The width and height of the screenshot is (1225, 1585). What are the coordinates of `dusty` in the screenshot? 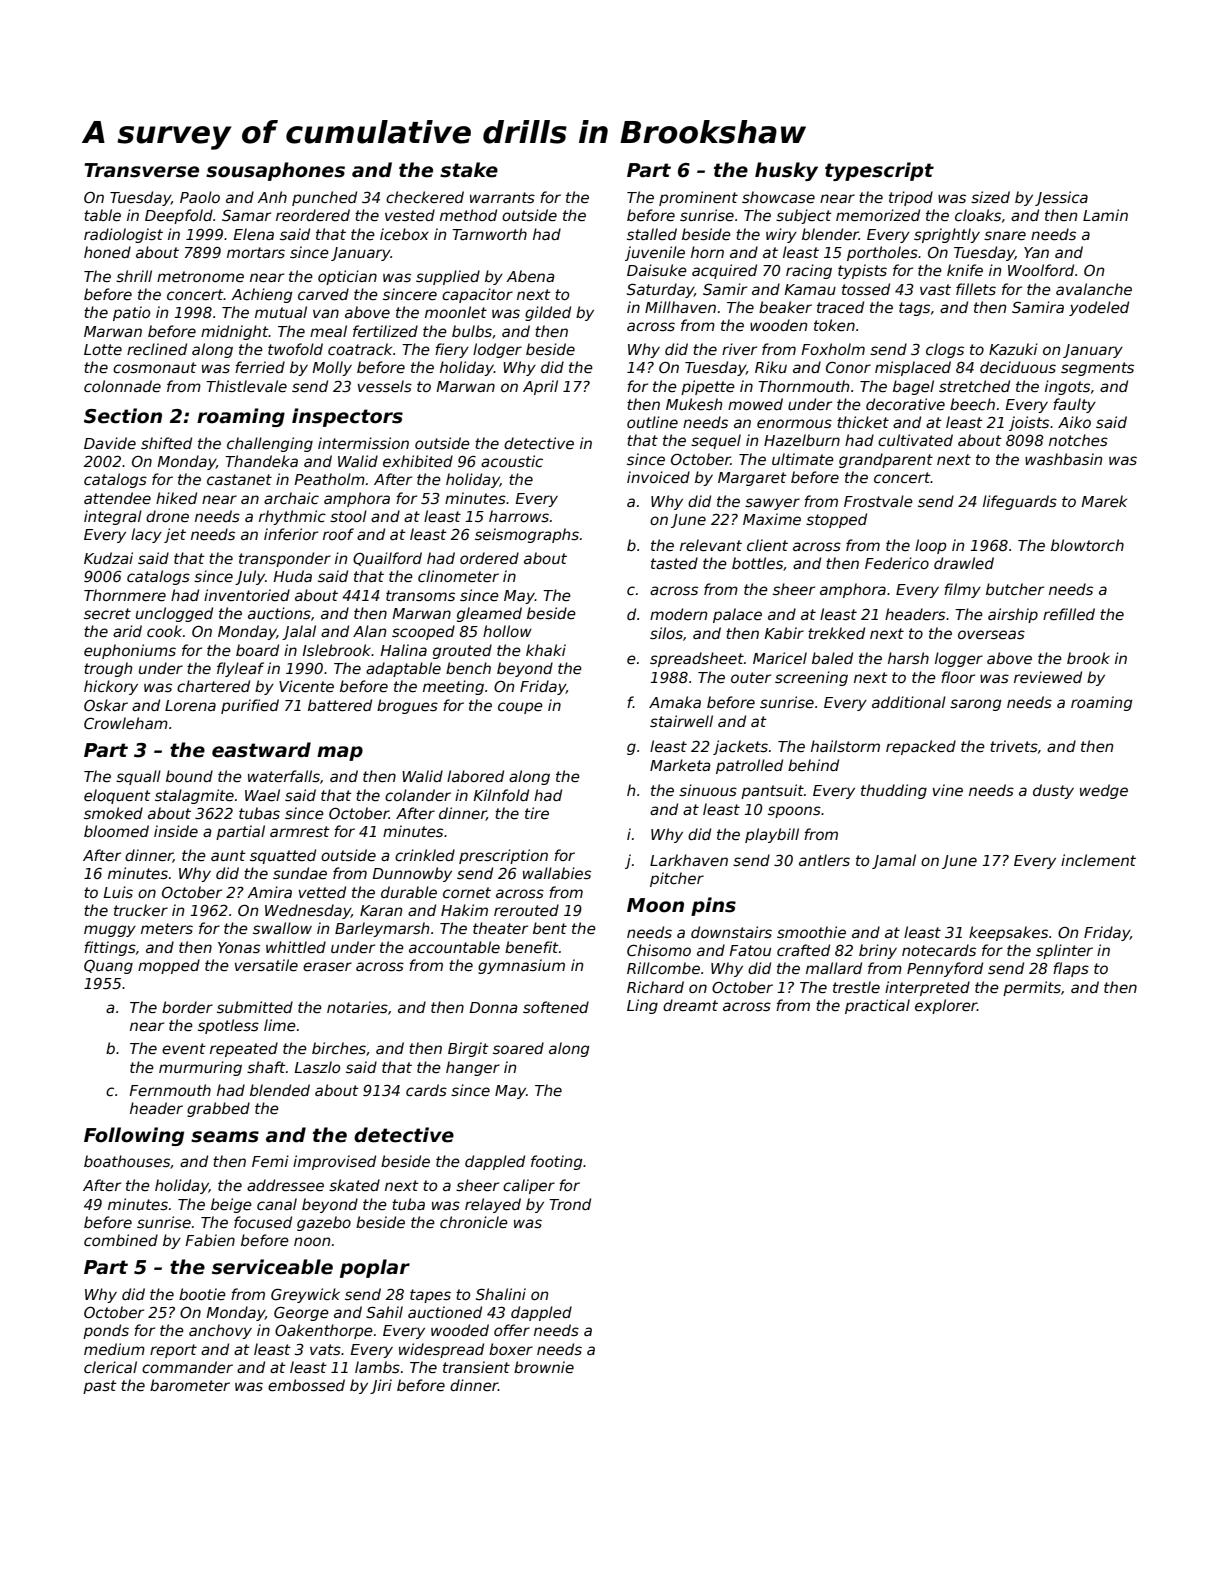 It's located at (1053, 791).
